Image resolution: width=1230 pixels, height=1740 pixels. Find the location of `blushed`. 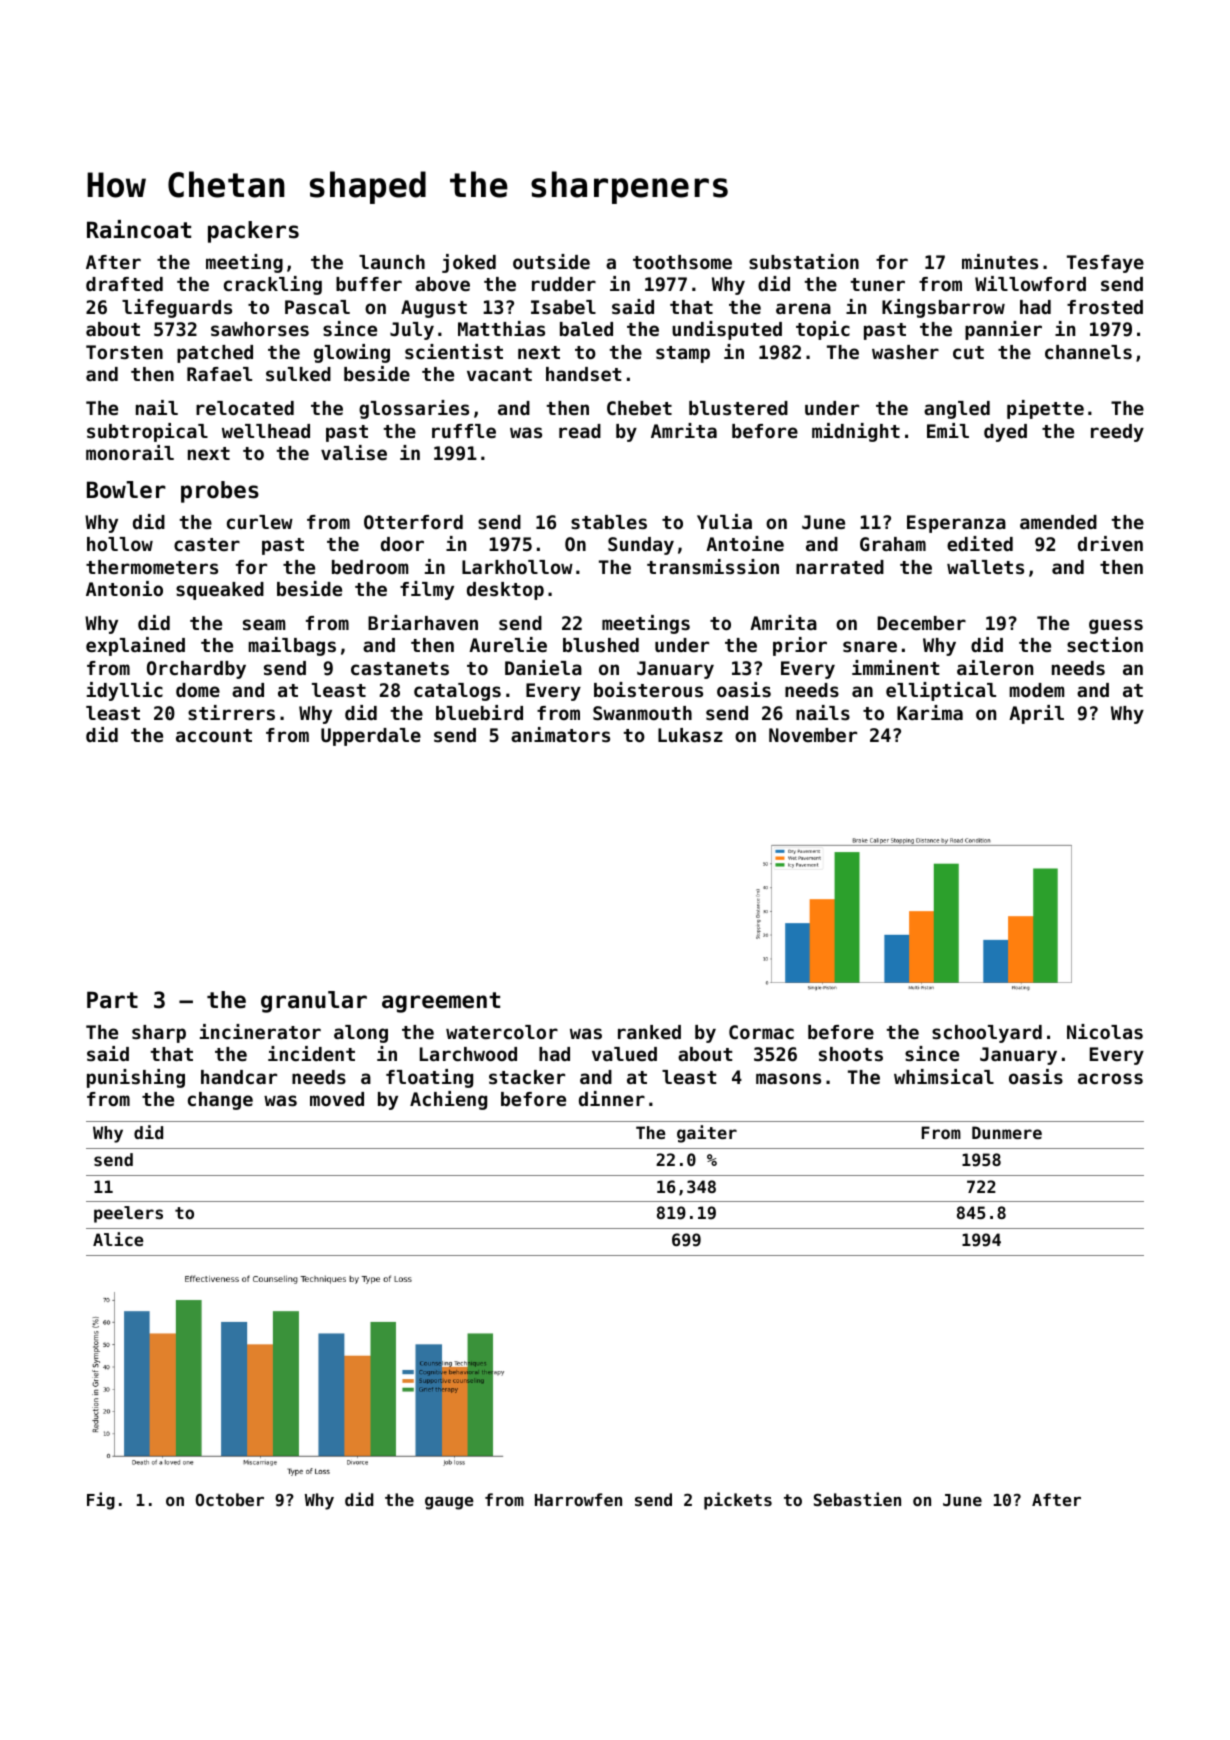

blushed is located at coordinates (601, 645).
